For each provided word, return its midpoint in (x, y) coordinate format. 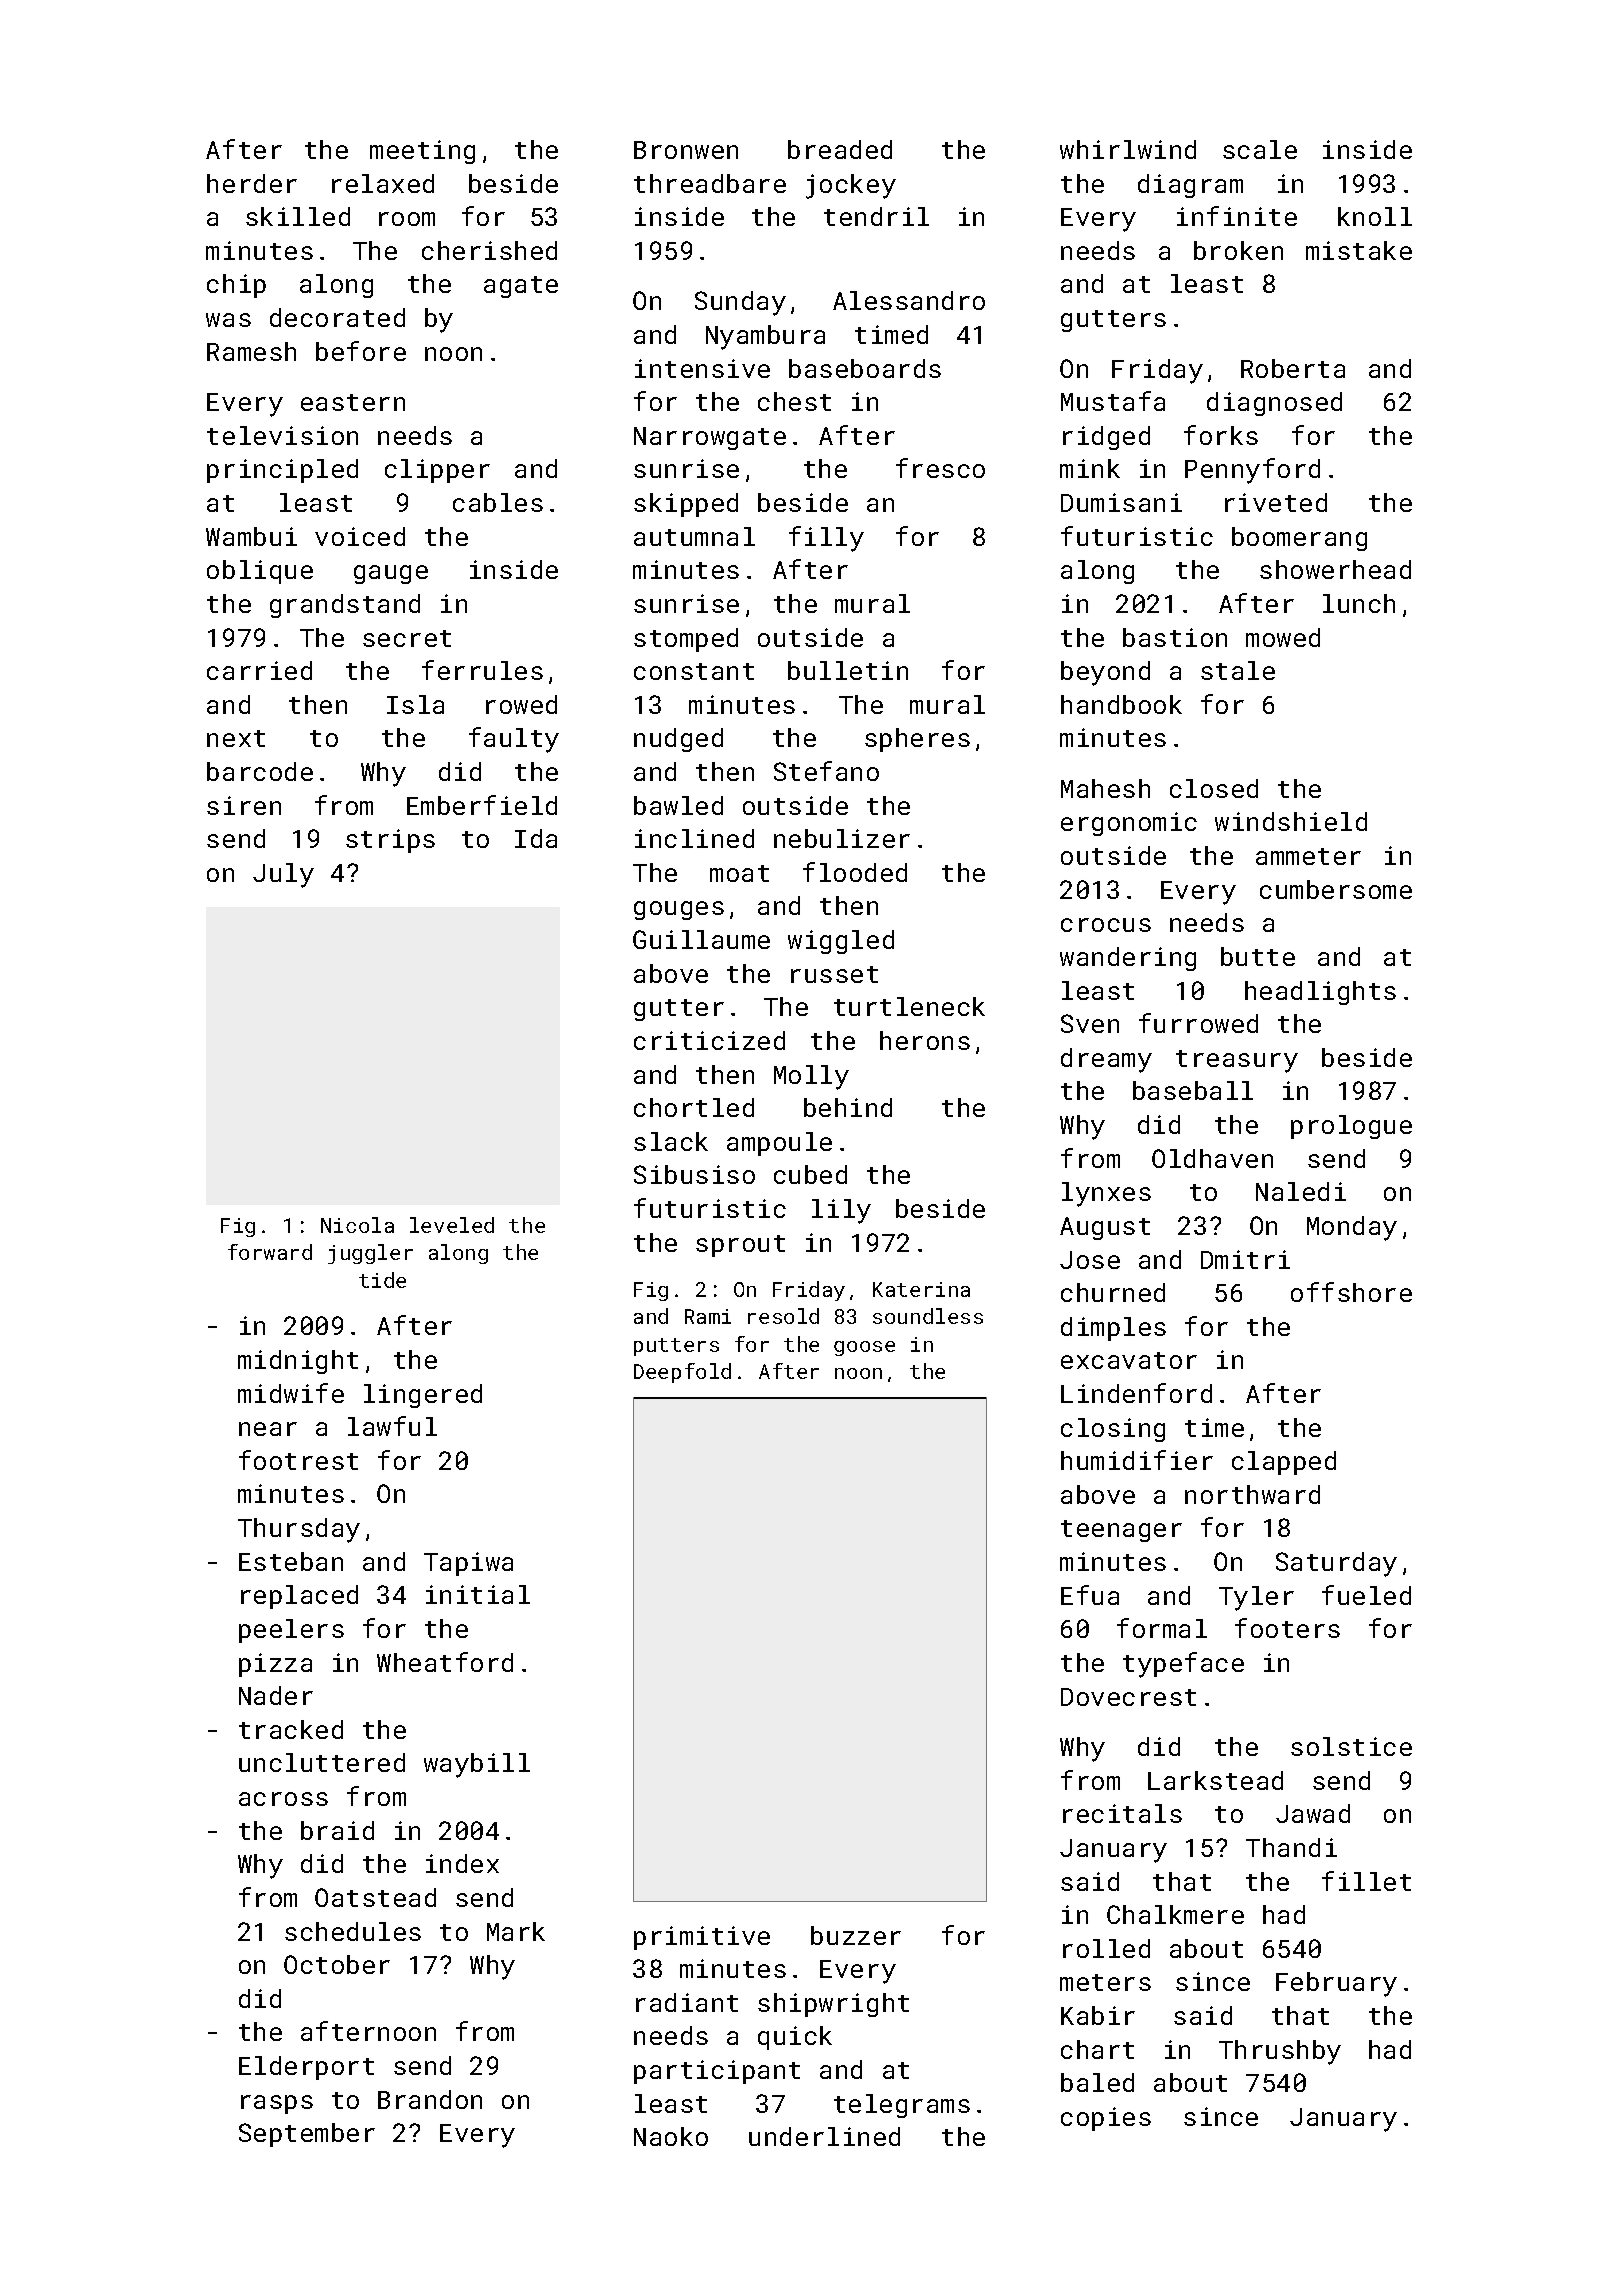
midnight (298, 1362)
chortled (694, 1107)
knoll (1375, 216)
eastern (353, 402)
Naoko (671, 2136)
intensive (702, 368)
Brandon (430, 2099)
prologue (1351, 1127)
